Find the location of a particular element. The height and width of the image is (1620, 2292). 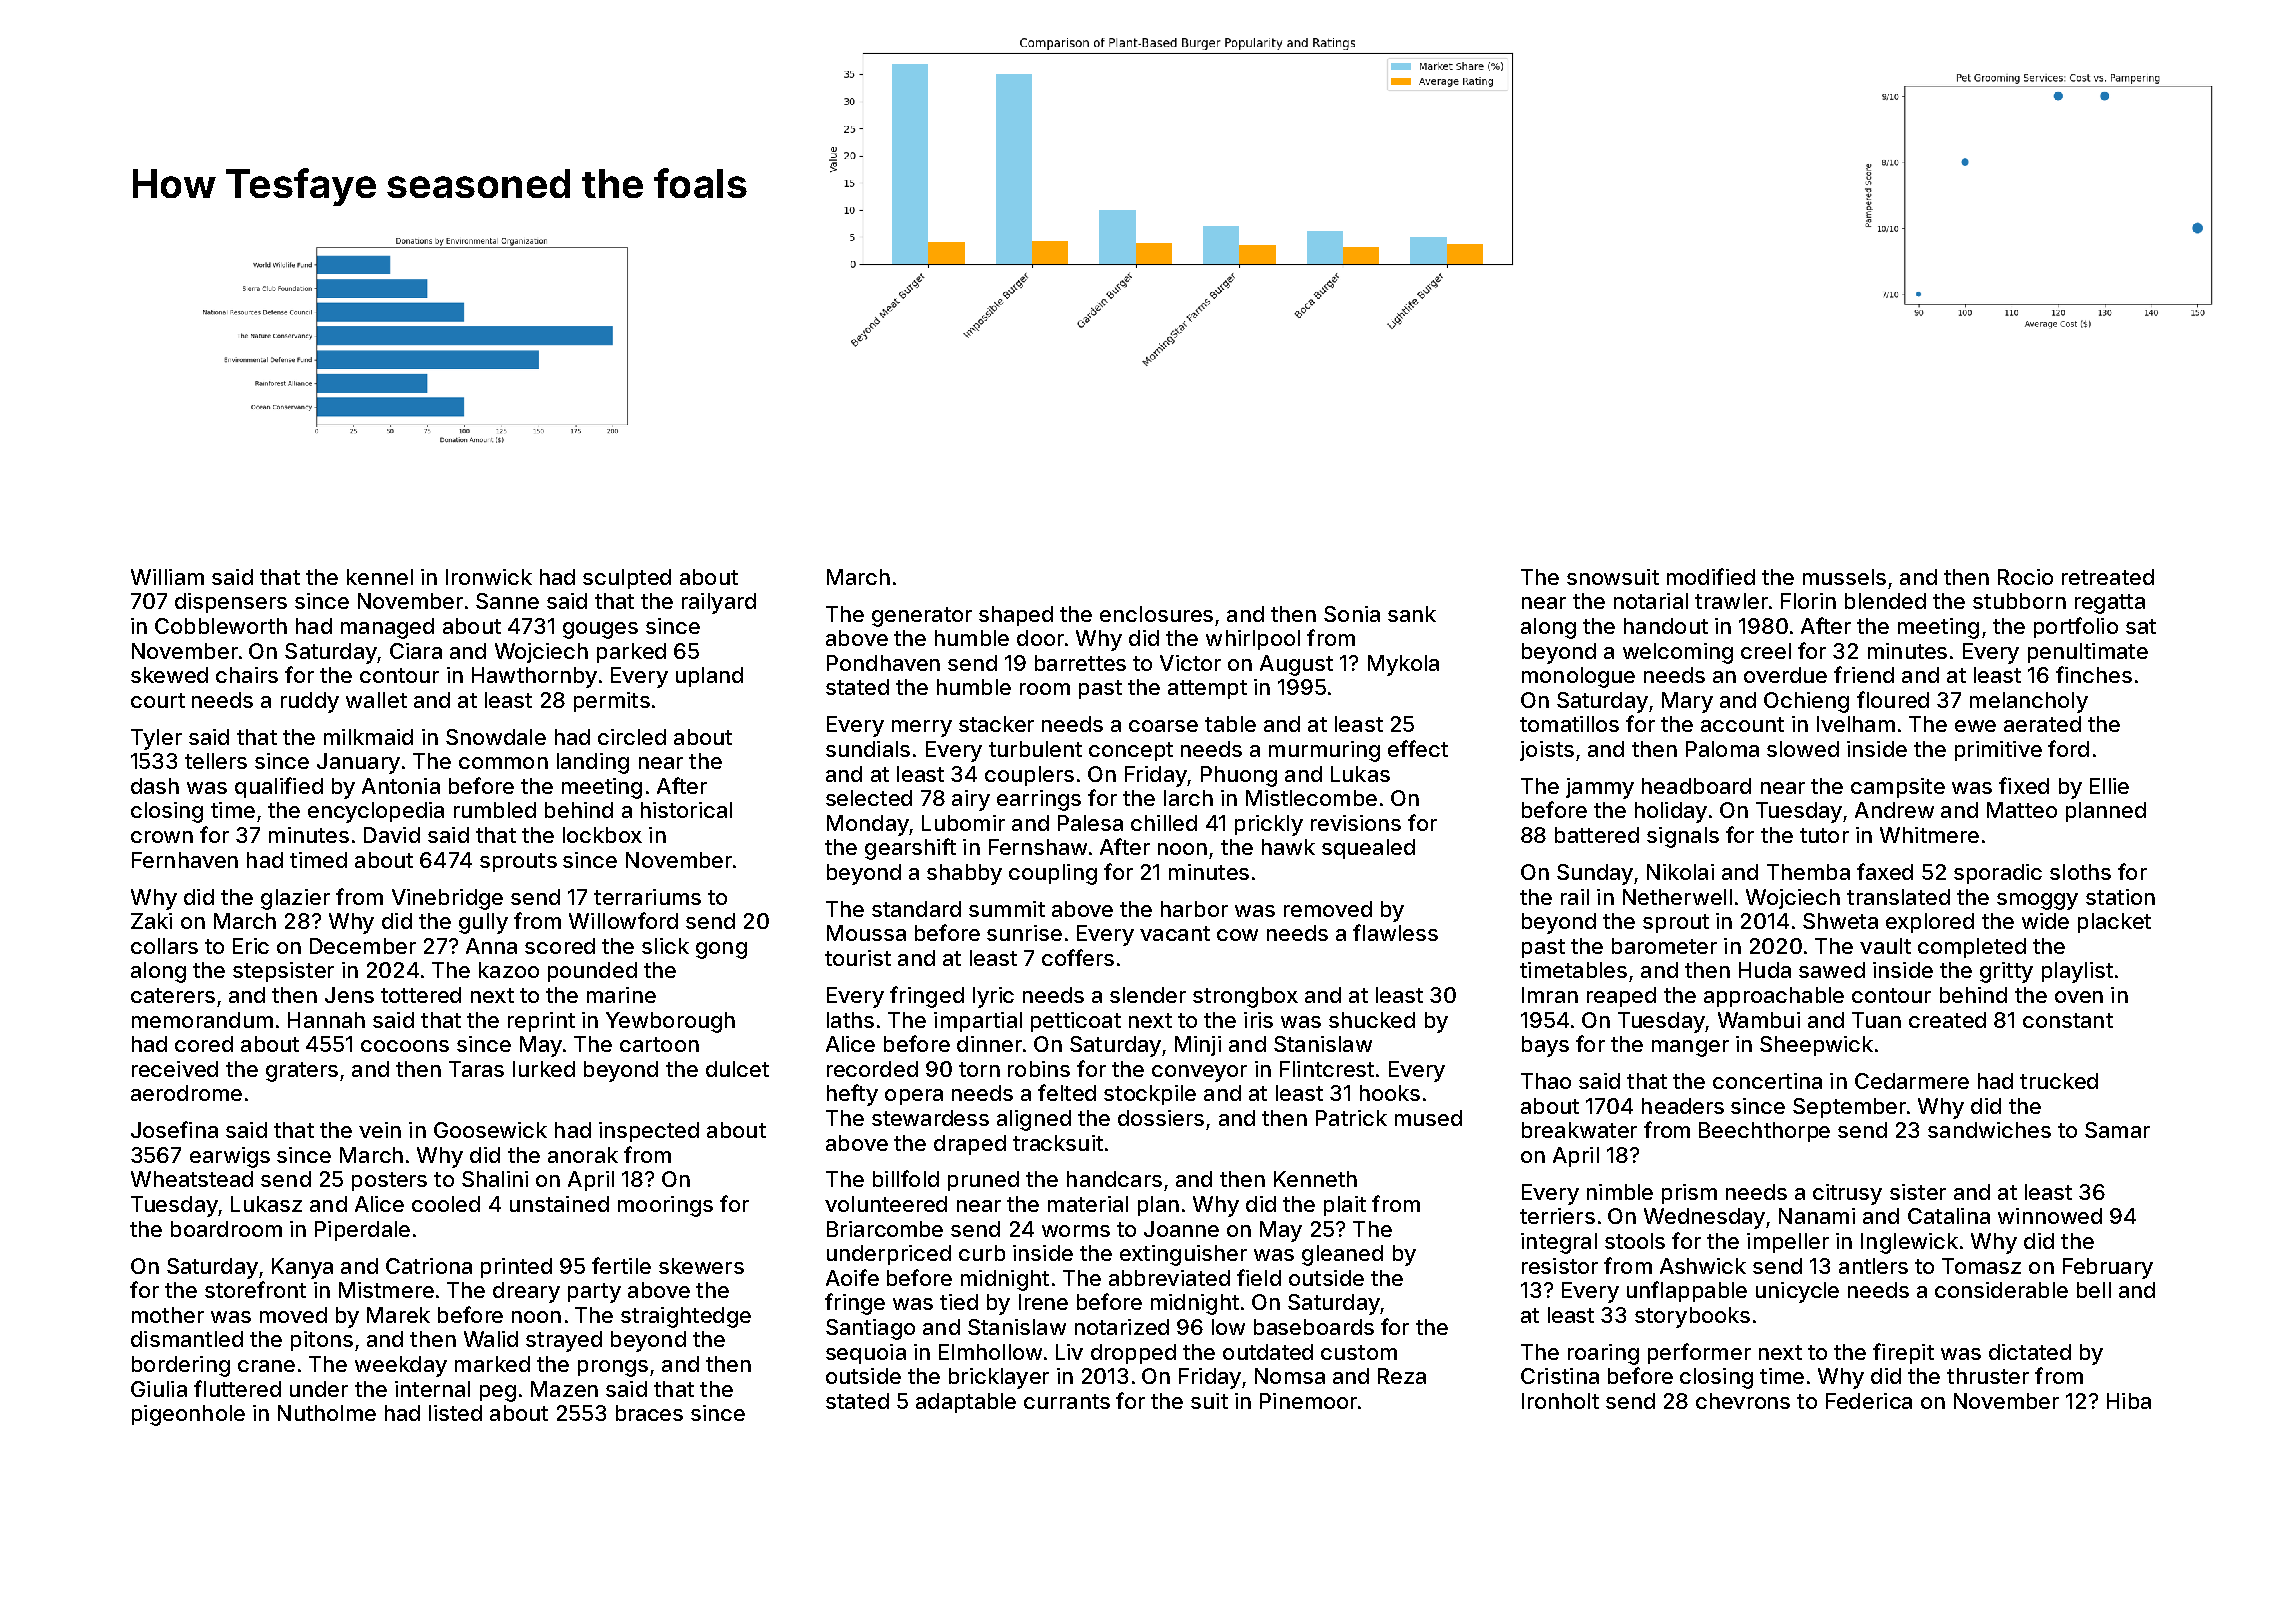

pigeonhole is located at coordinates (188, 1415).
